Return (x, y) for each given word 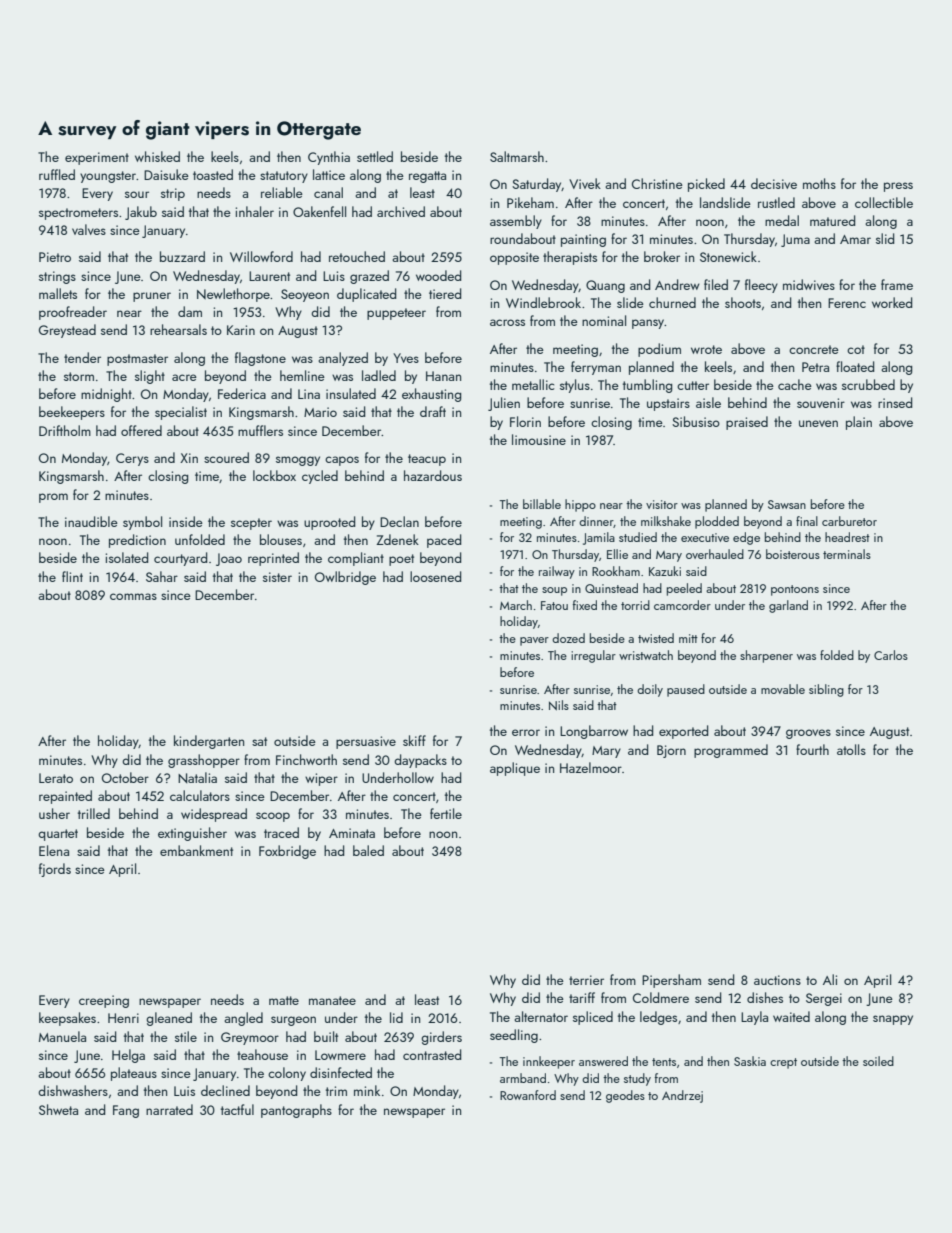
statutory (284, 177)
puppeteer (396, 314)
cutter (693, 385)
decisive (774, 183)
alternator (541, 1016)
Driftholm (65, 430)
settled (375, 156)
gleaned (169, 1019)
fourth (812, 749)
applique (515, 769)
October (125, 777)
